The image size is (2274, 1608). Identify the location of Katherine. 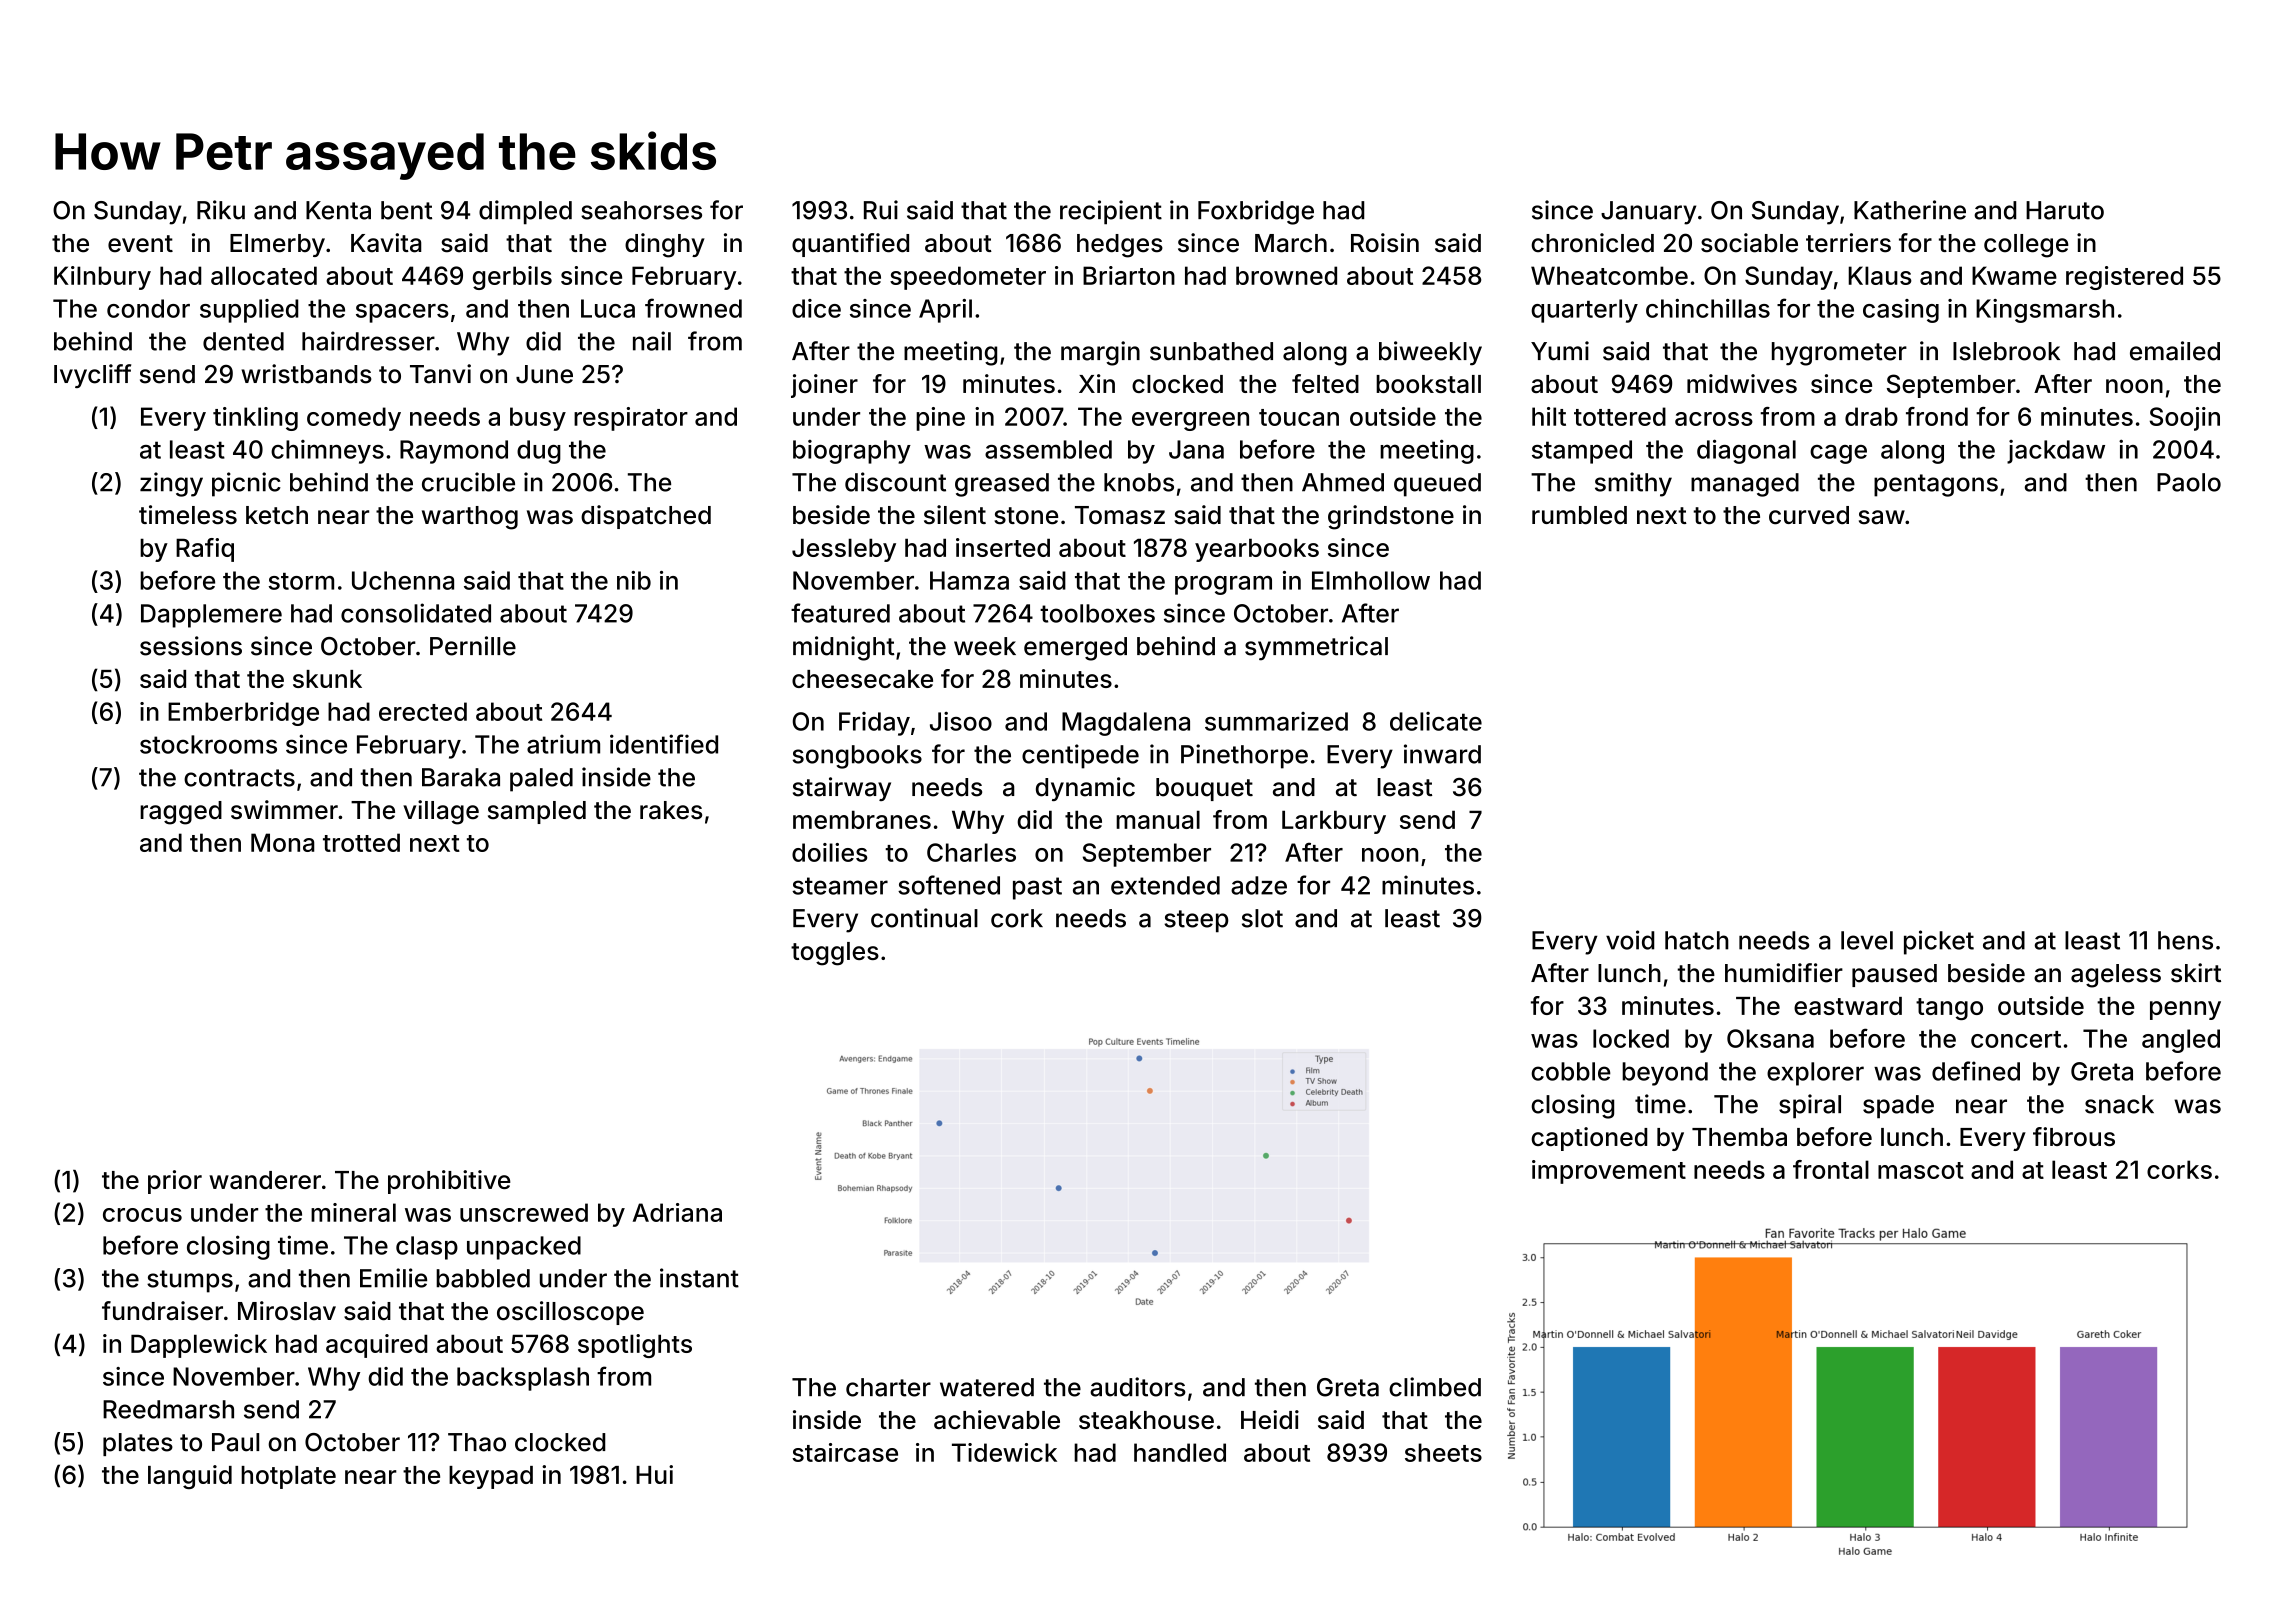
(1910, 210).
